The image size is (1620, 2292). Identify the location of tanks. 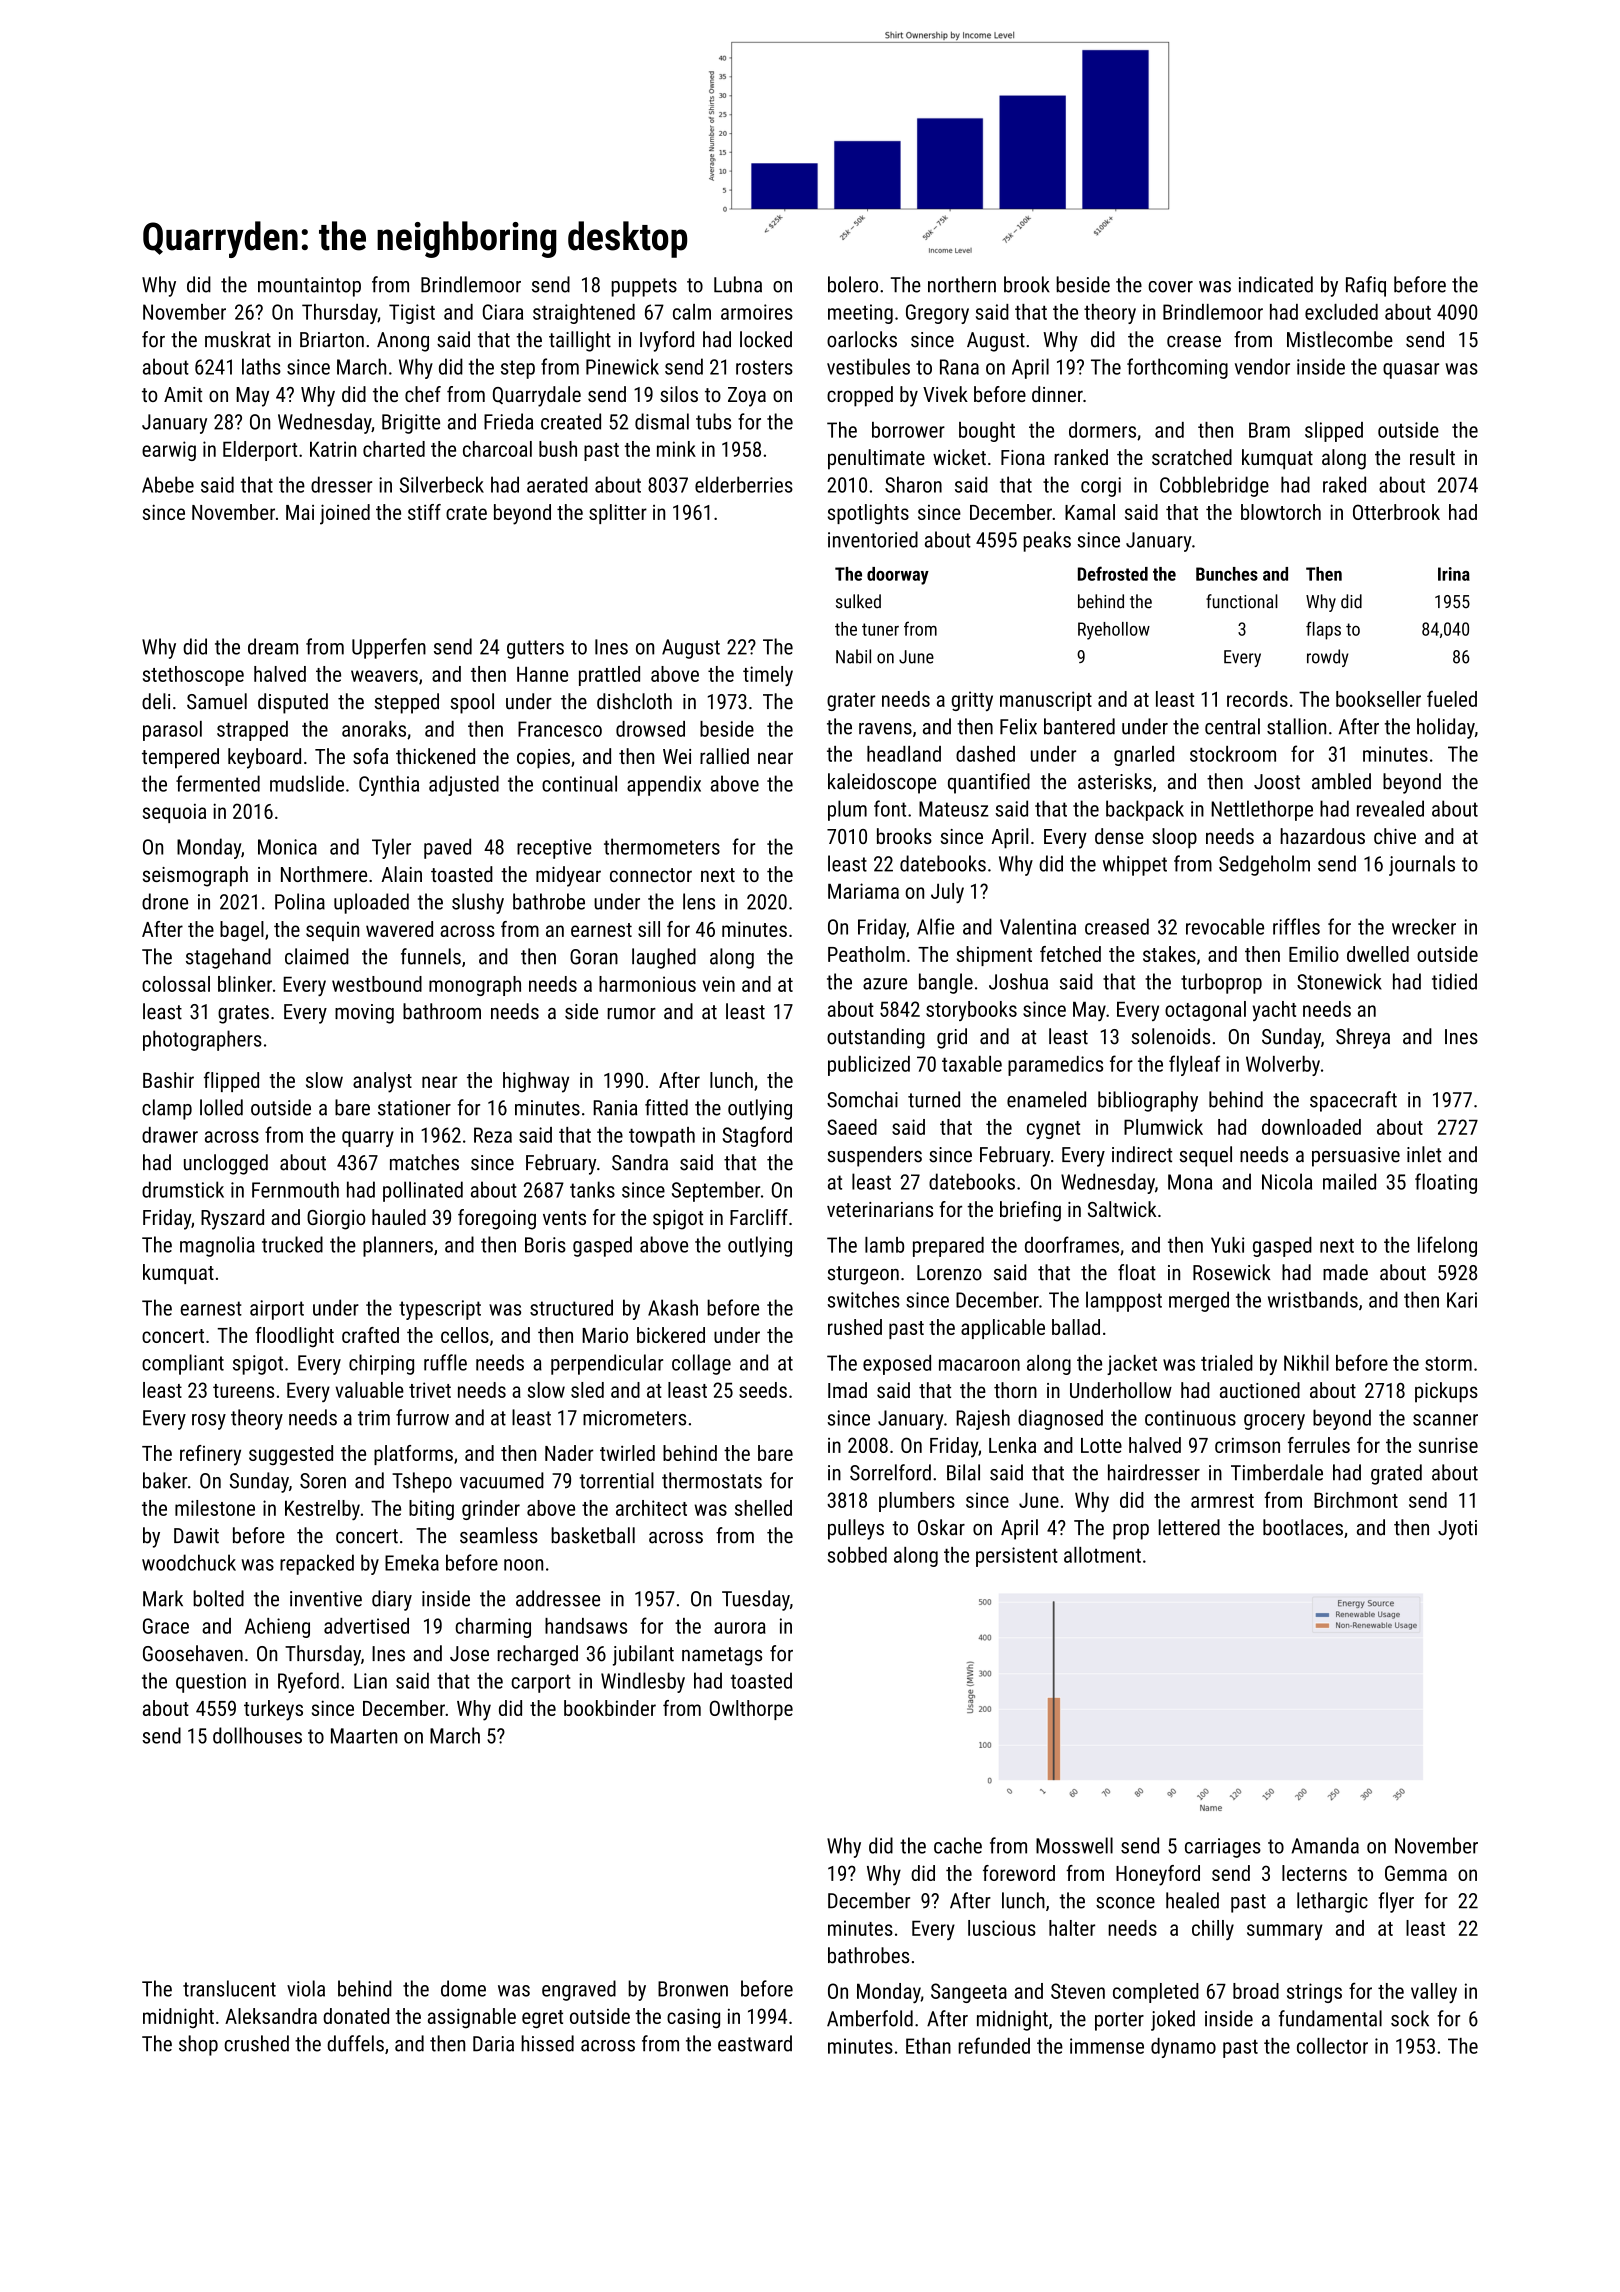
(592, 1189).
